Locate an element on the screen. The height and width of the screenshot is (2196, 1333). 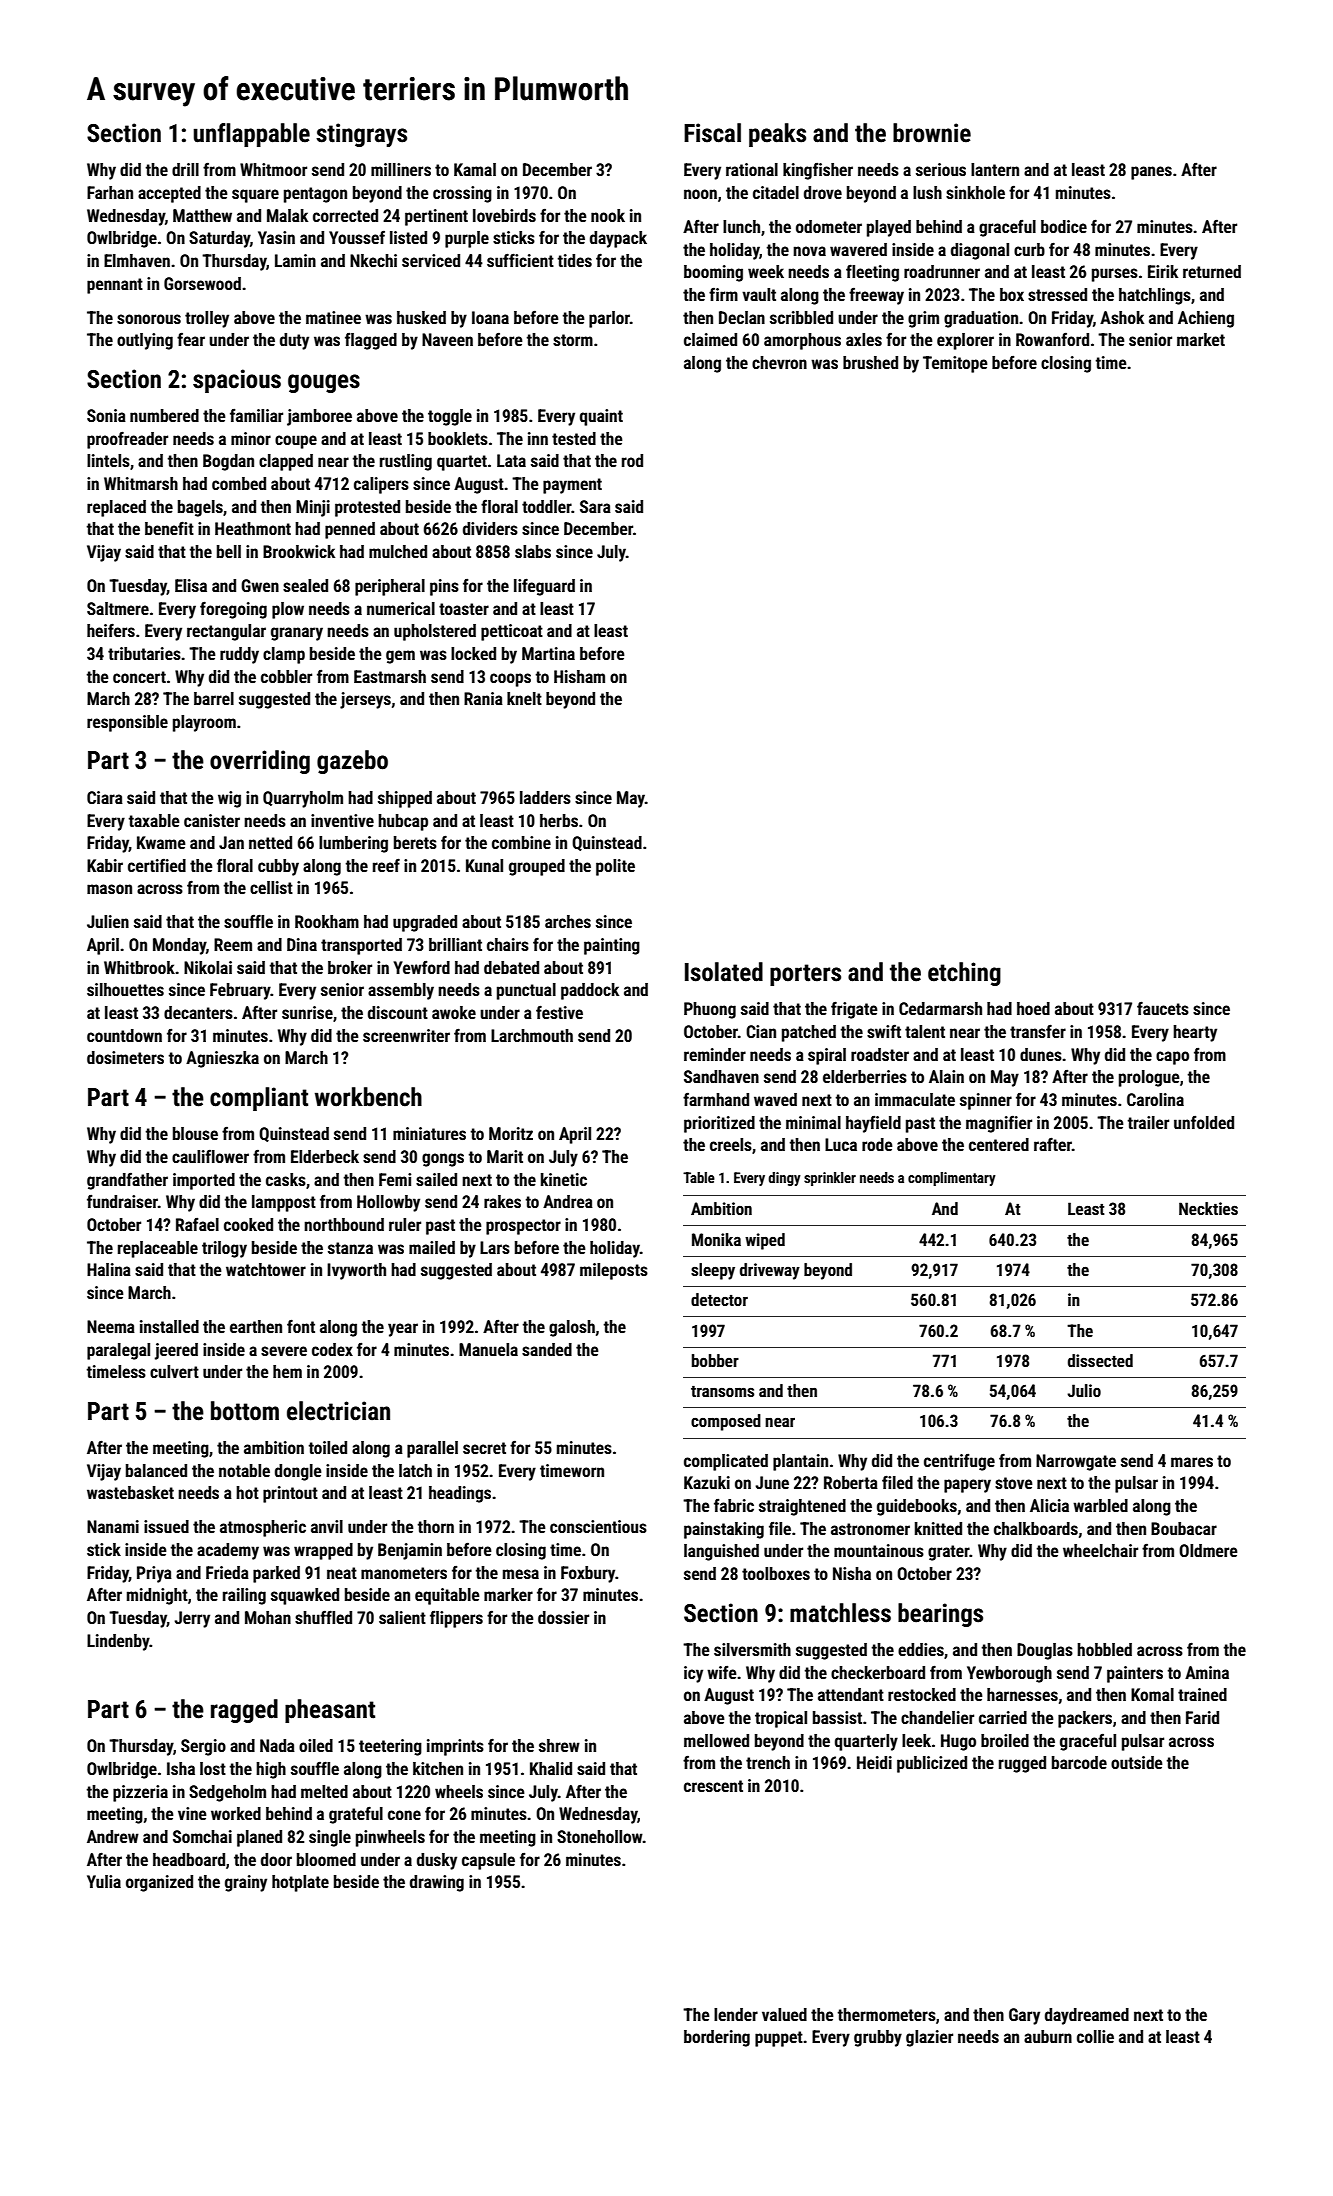
etching is located at coordinates (964, 974).
